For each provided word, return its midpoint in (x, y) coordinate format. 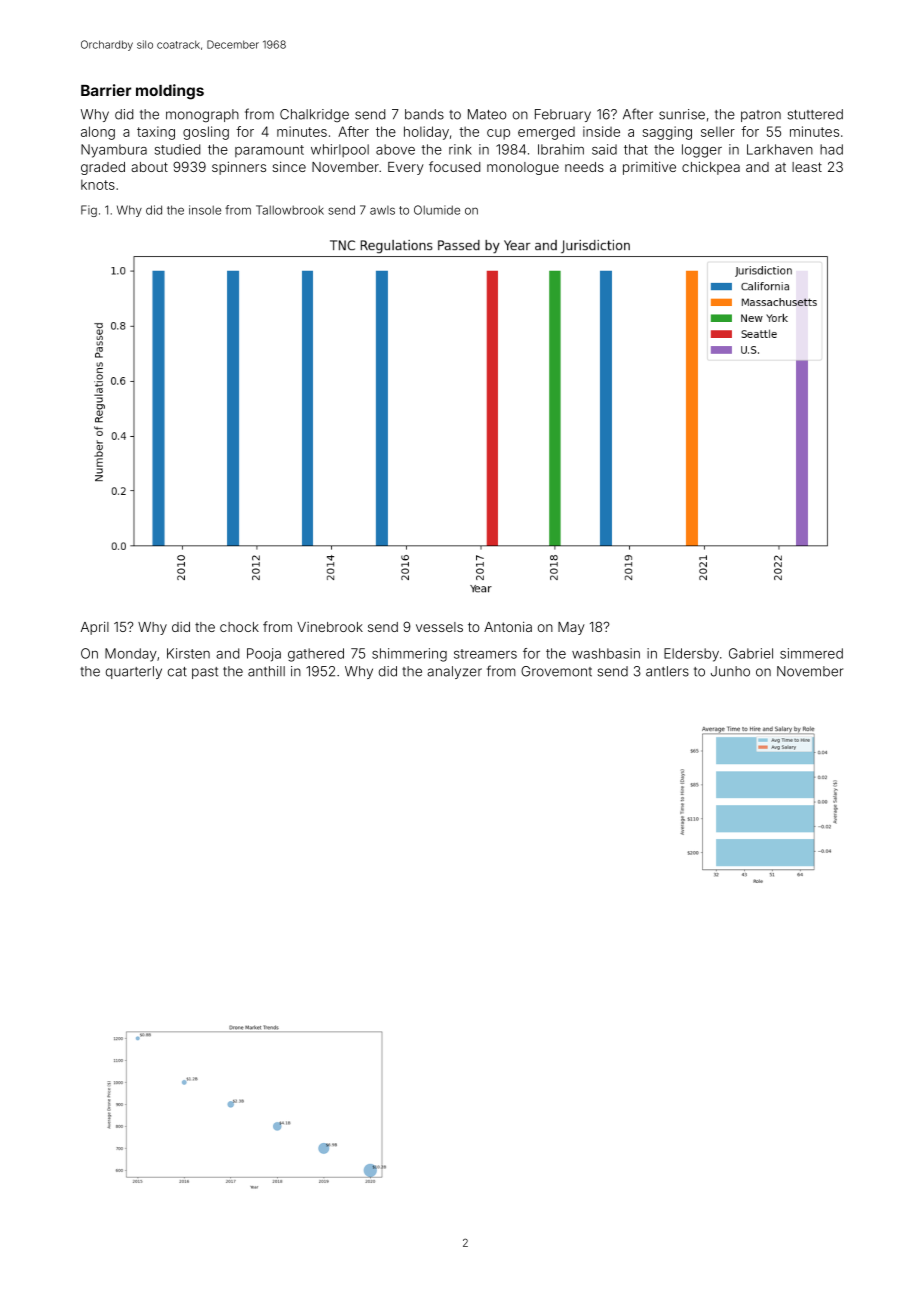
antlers (667, 671)
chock (239, 627)
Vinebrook (330, 627)
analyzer (454, 672)
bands (424, 114)
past (205, 673)
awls (382, 210)
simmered (811, 653)
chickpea (711, 168)
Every (406, 168)
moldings (170, 92)
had (831, 149)
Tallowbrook (290, 210)
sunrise (682, 114)
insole (205, 210)
